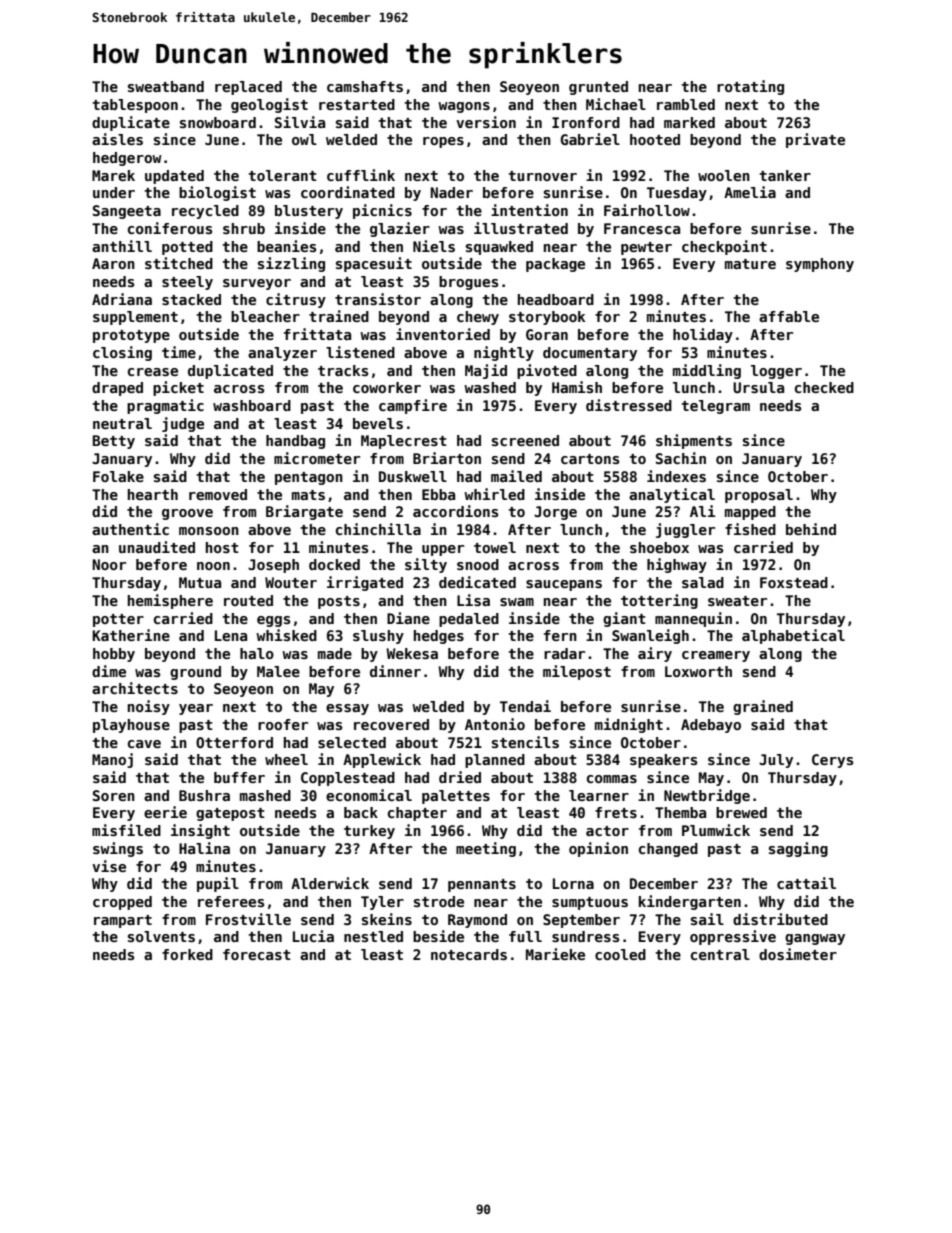  I want to click on camshafts, so click(365, 86).
